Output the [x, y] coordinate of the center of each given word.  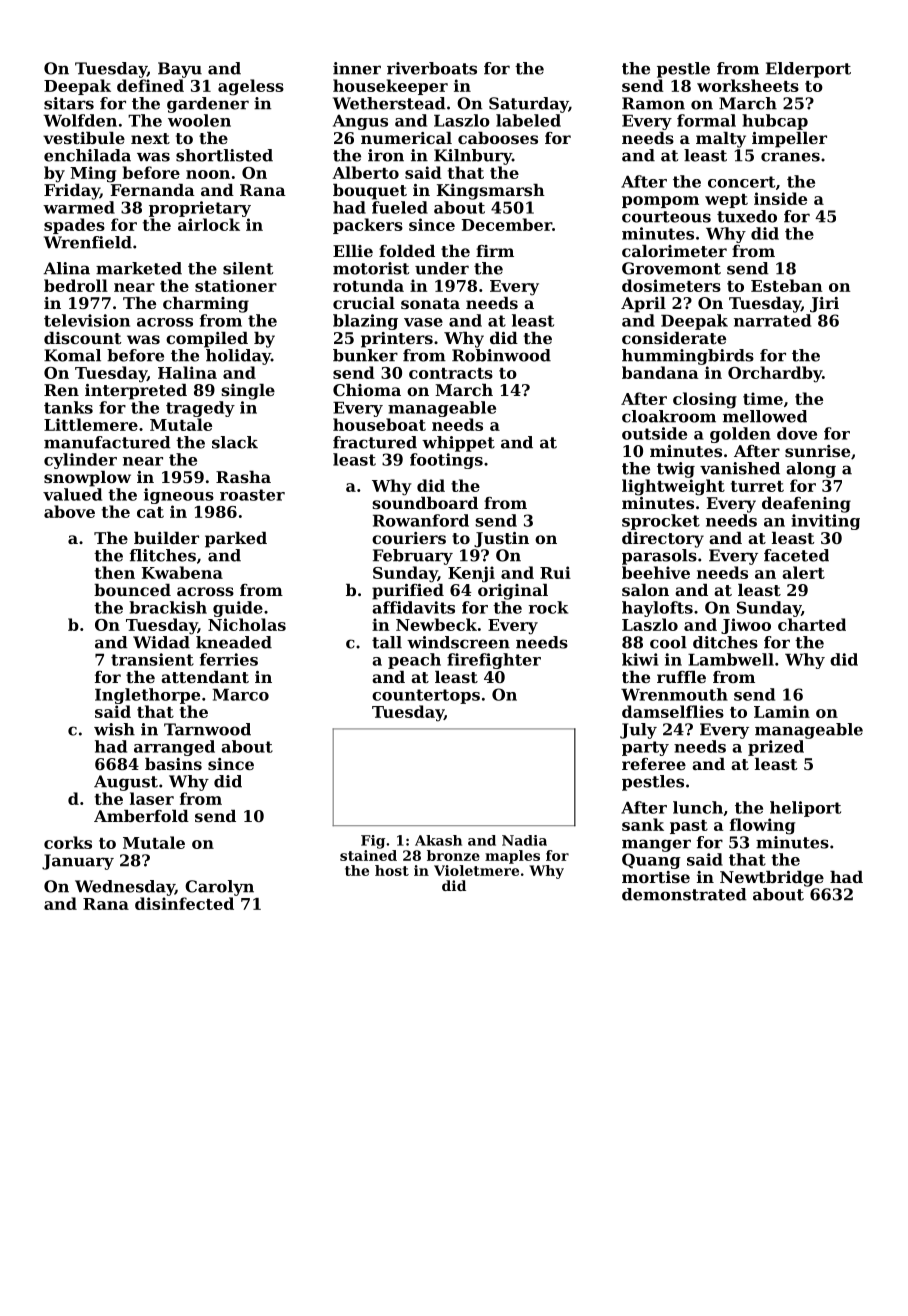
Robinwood [501, 355]
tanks [68, 407]
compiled [207, 340]
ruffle [681, 677]
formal [706, 120]
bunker [365, 355]
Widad [161, 642]
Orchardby [775, 374]
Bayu [180, 70]
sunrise [817, 451]
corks [68, 842]
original [513, 592]
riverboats [432, 68]
